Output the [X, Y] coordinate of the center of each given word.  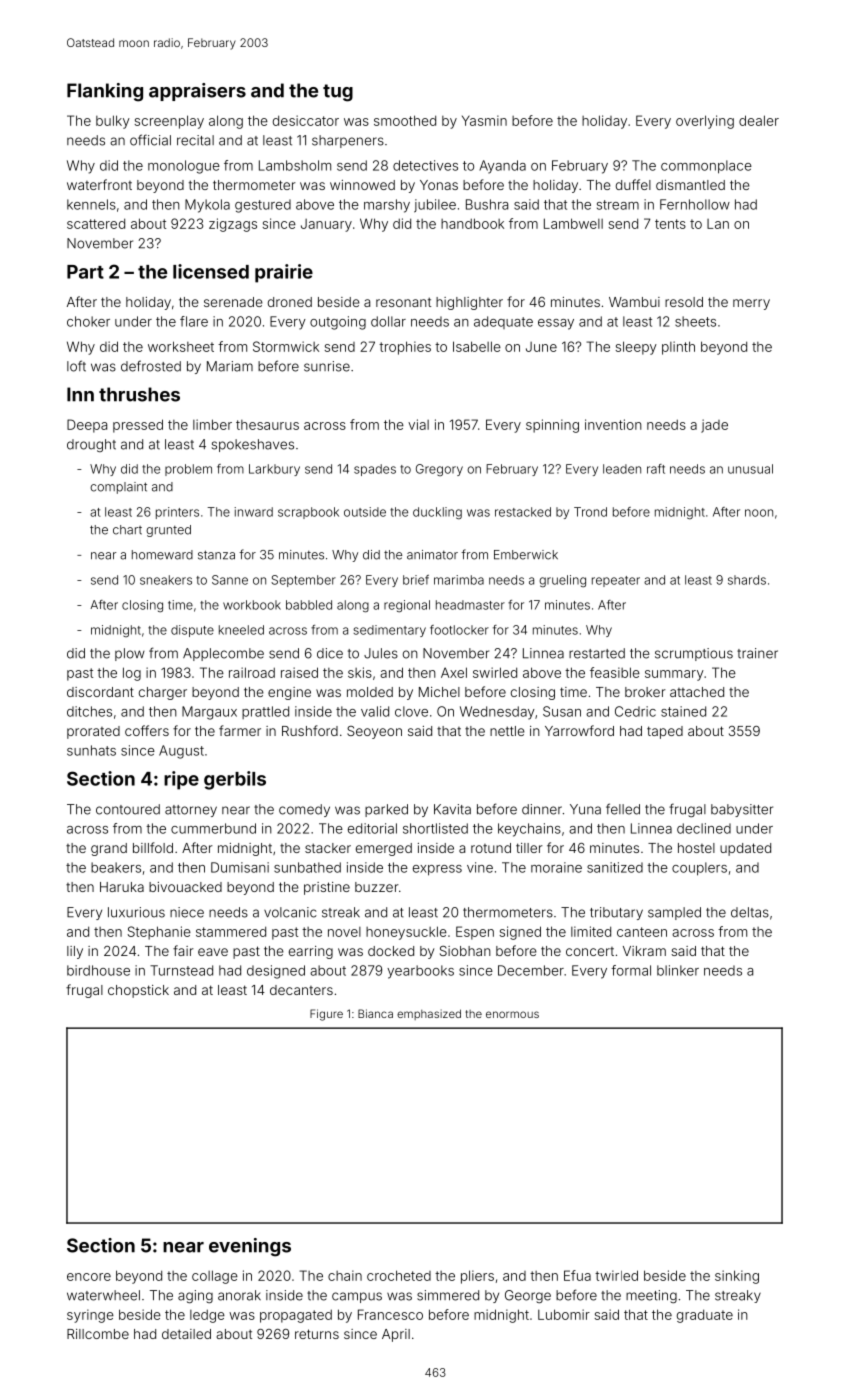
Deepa [87, 426]
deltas [750, 912]
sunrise [327, 366]
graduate [705, 1316]
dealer [759, 120]
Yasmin [484, 120]
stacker [328, 848]
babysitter [742, 810]
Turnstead [181, 970]
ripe [181, 780]
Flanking [105, 92]
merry [751, 304]
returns [317, 1334]
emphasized [429, 1014]
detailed [186, 1334]
